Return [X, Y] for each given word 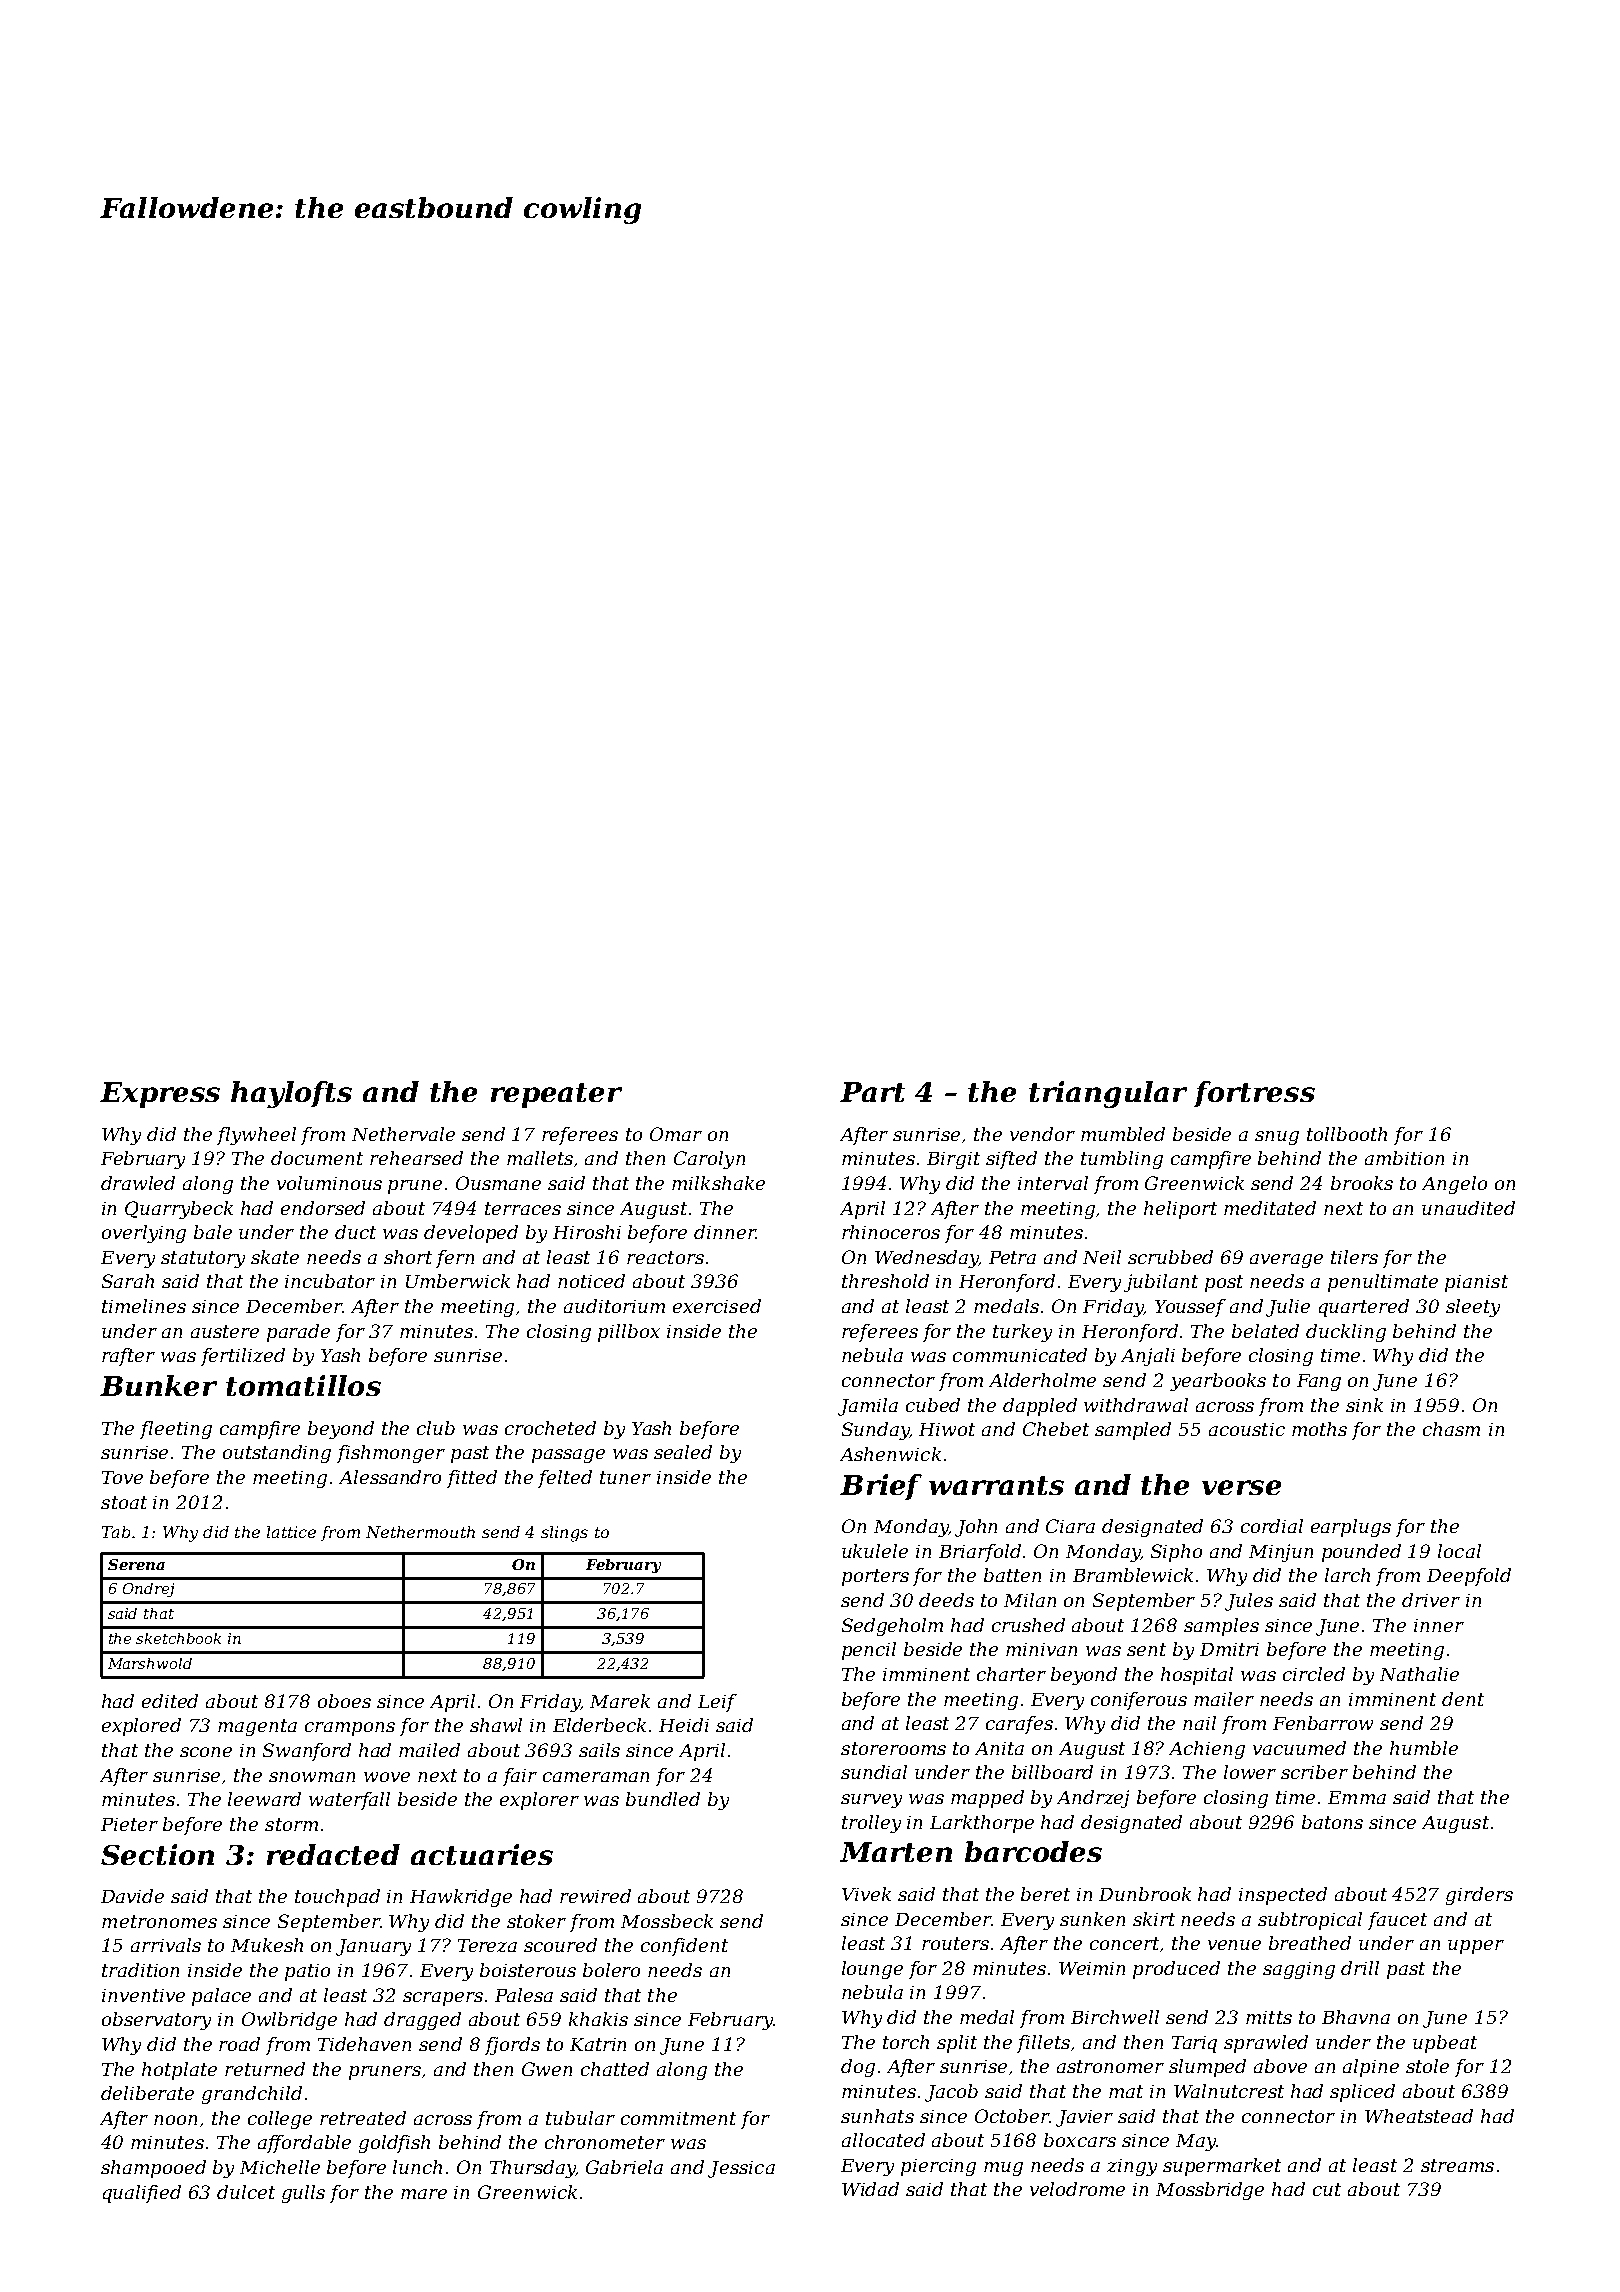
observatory [156, 2021]
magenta [257, 1727]
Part [872, 1092]
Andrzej [1093, 1799]
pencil [869, 1651]
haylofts [291, 1094]
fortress [1254, 1094]
